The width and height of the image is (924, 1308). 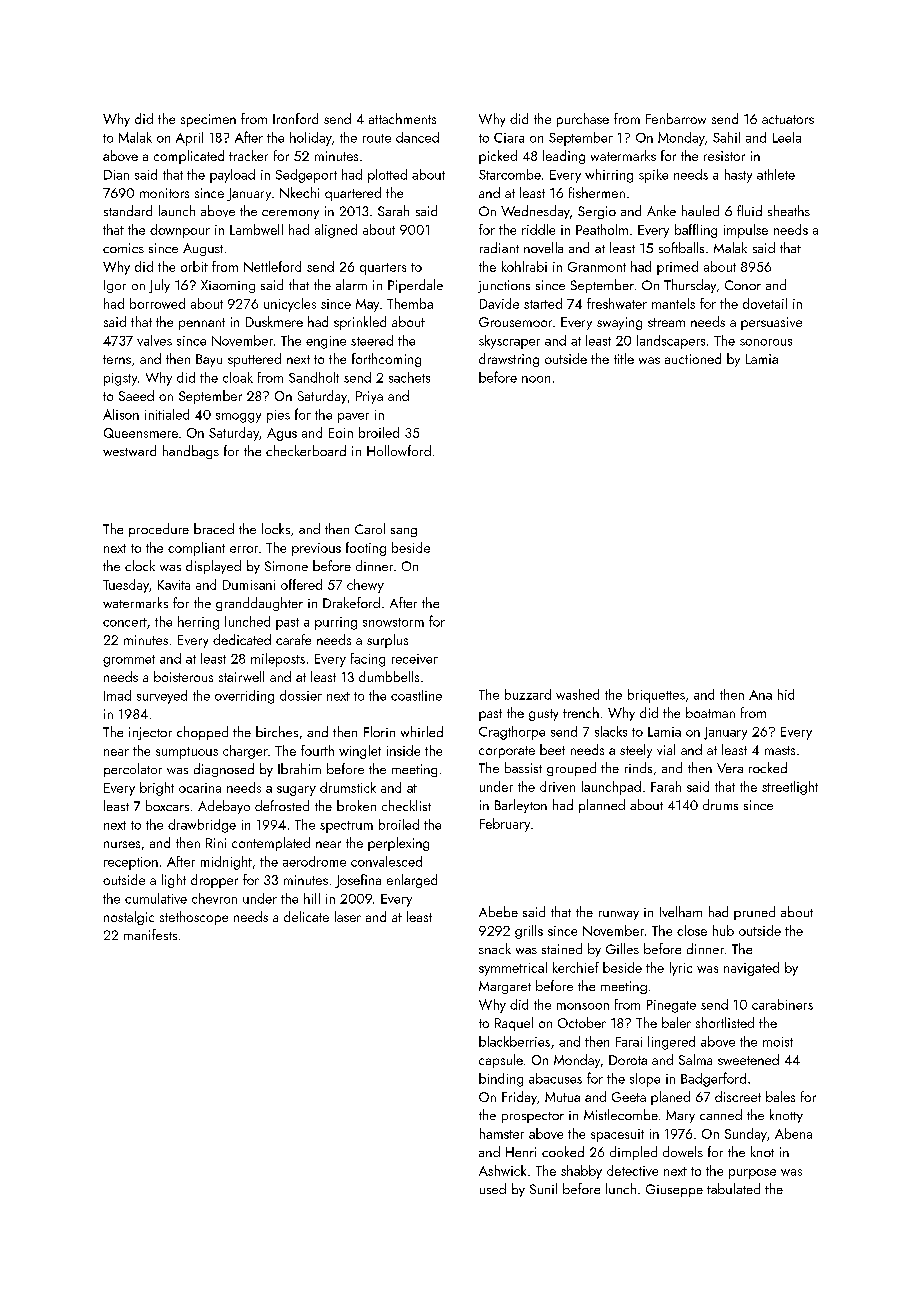 What do you see at coordinates (129, 661) in the image?
I see `grommet` at bounding box center [129, 661].
